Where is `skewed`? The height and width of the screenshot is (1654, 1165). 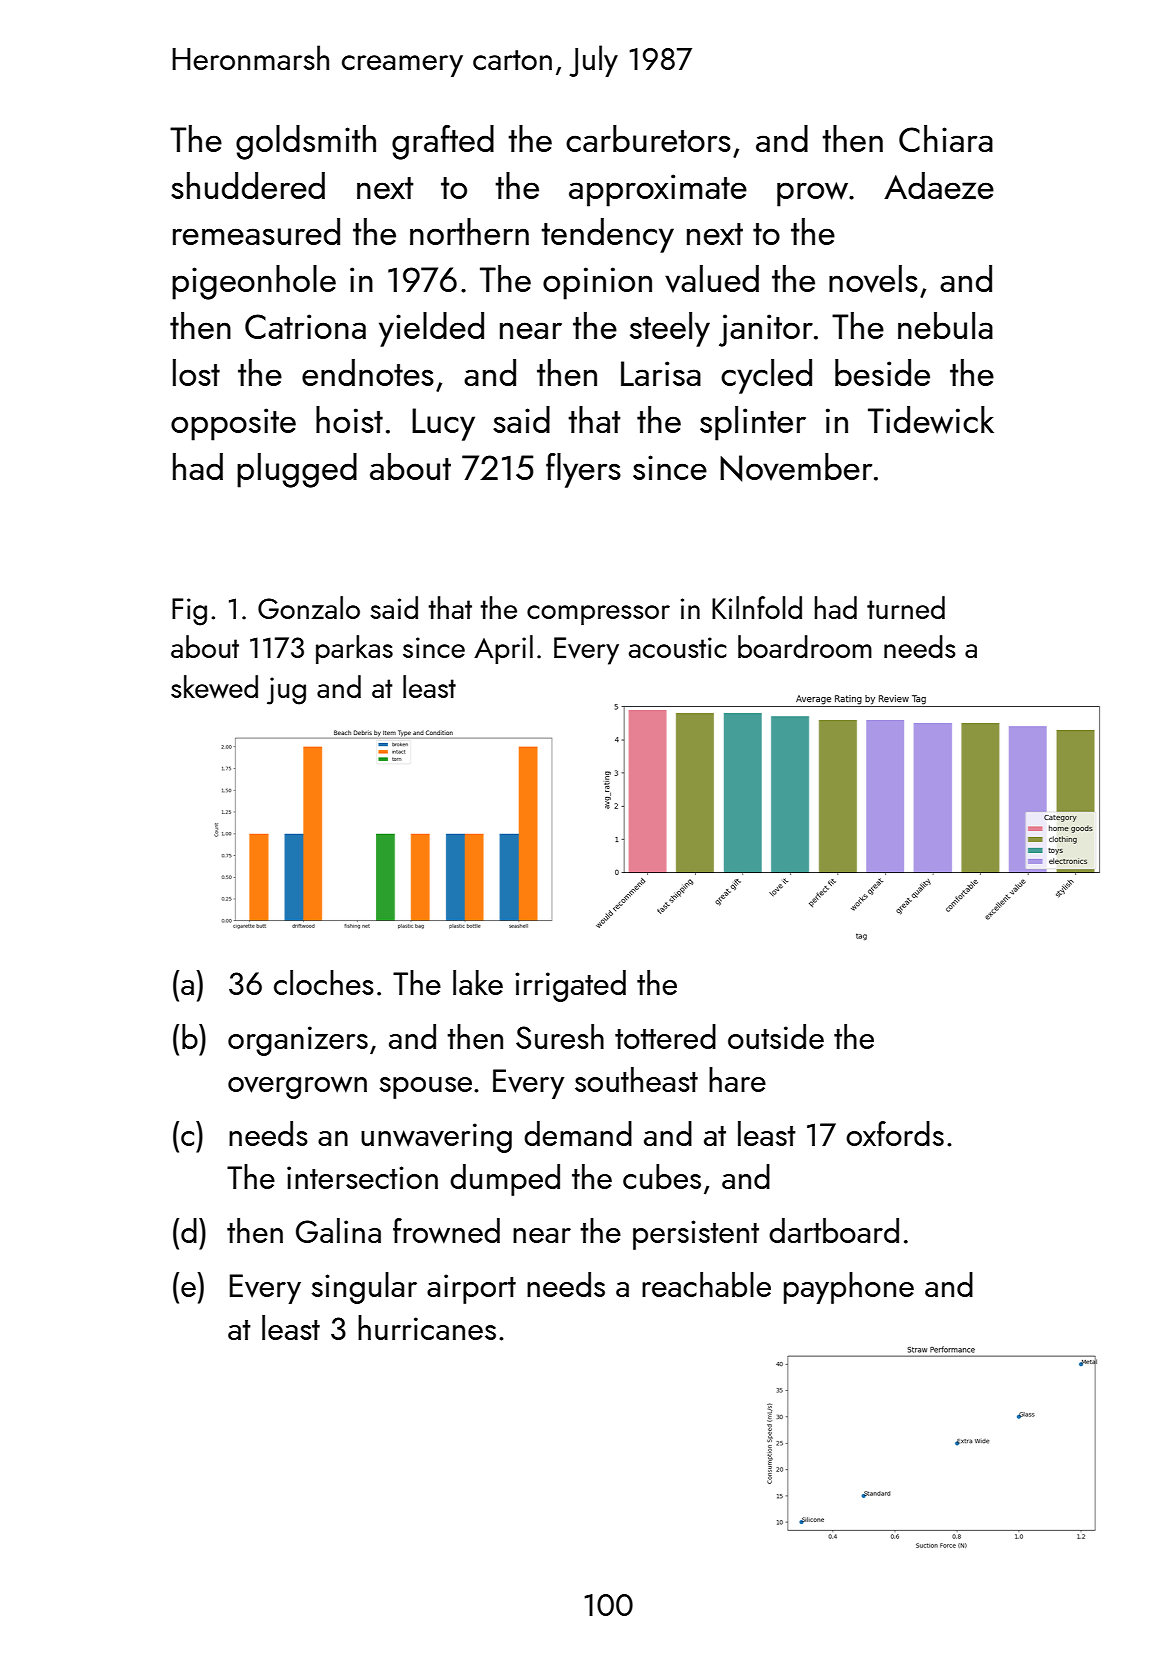 skewed is located at coordinates (214, 686).
